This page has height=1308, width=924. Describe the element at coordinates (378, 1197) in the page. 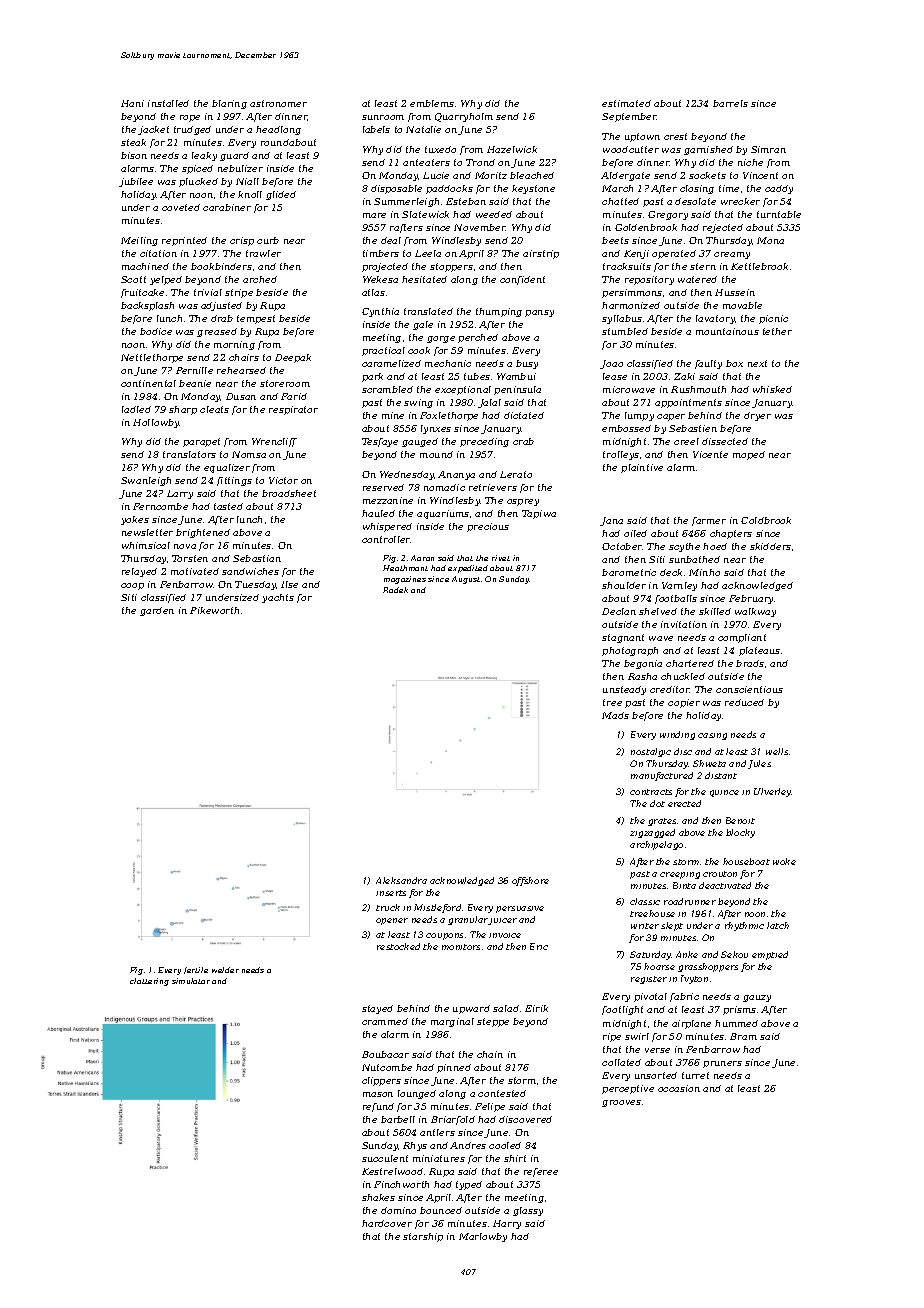

I see `shakes` at that location.
